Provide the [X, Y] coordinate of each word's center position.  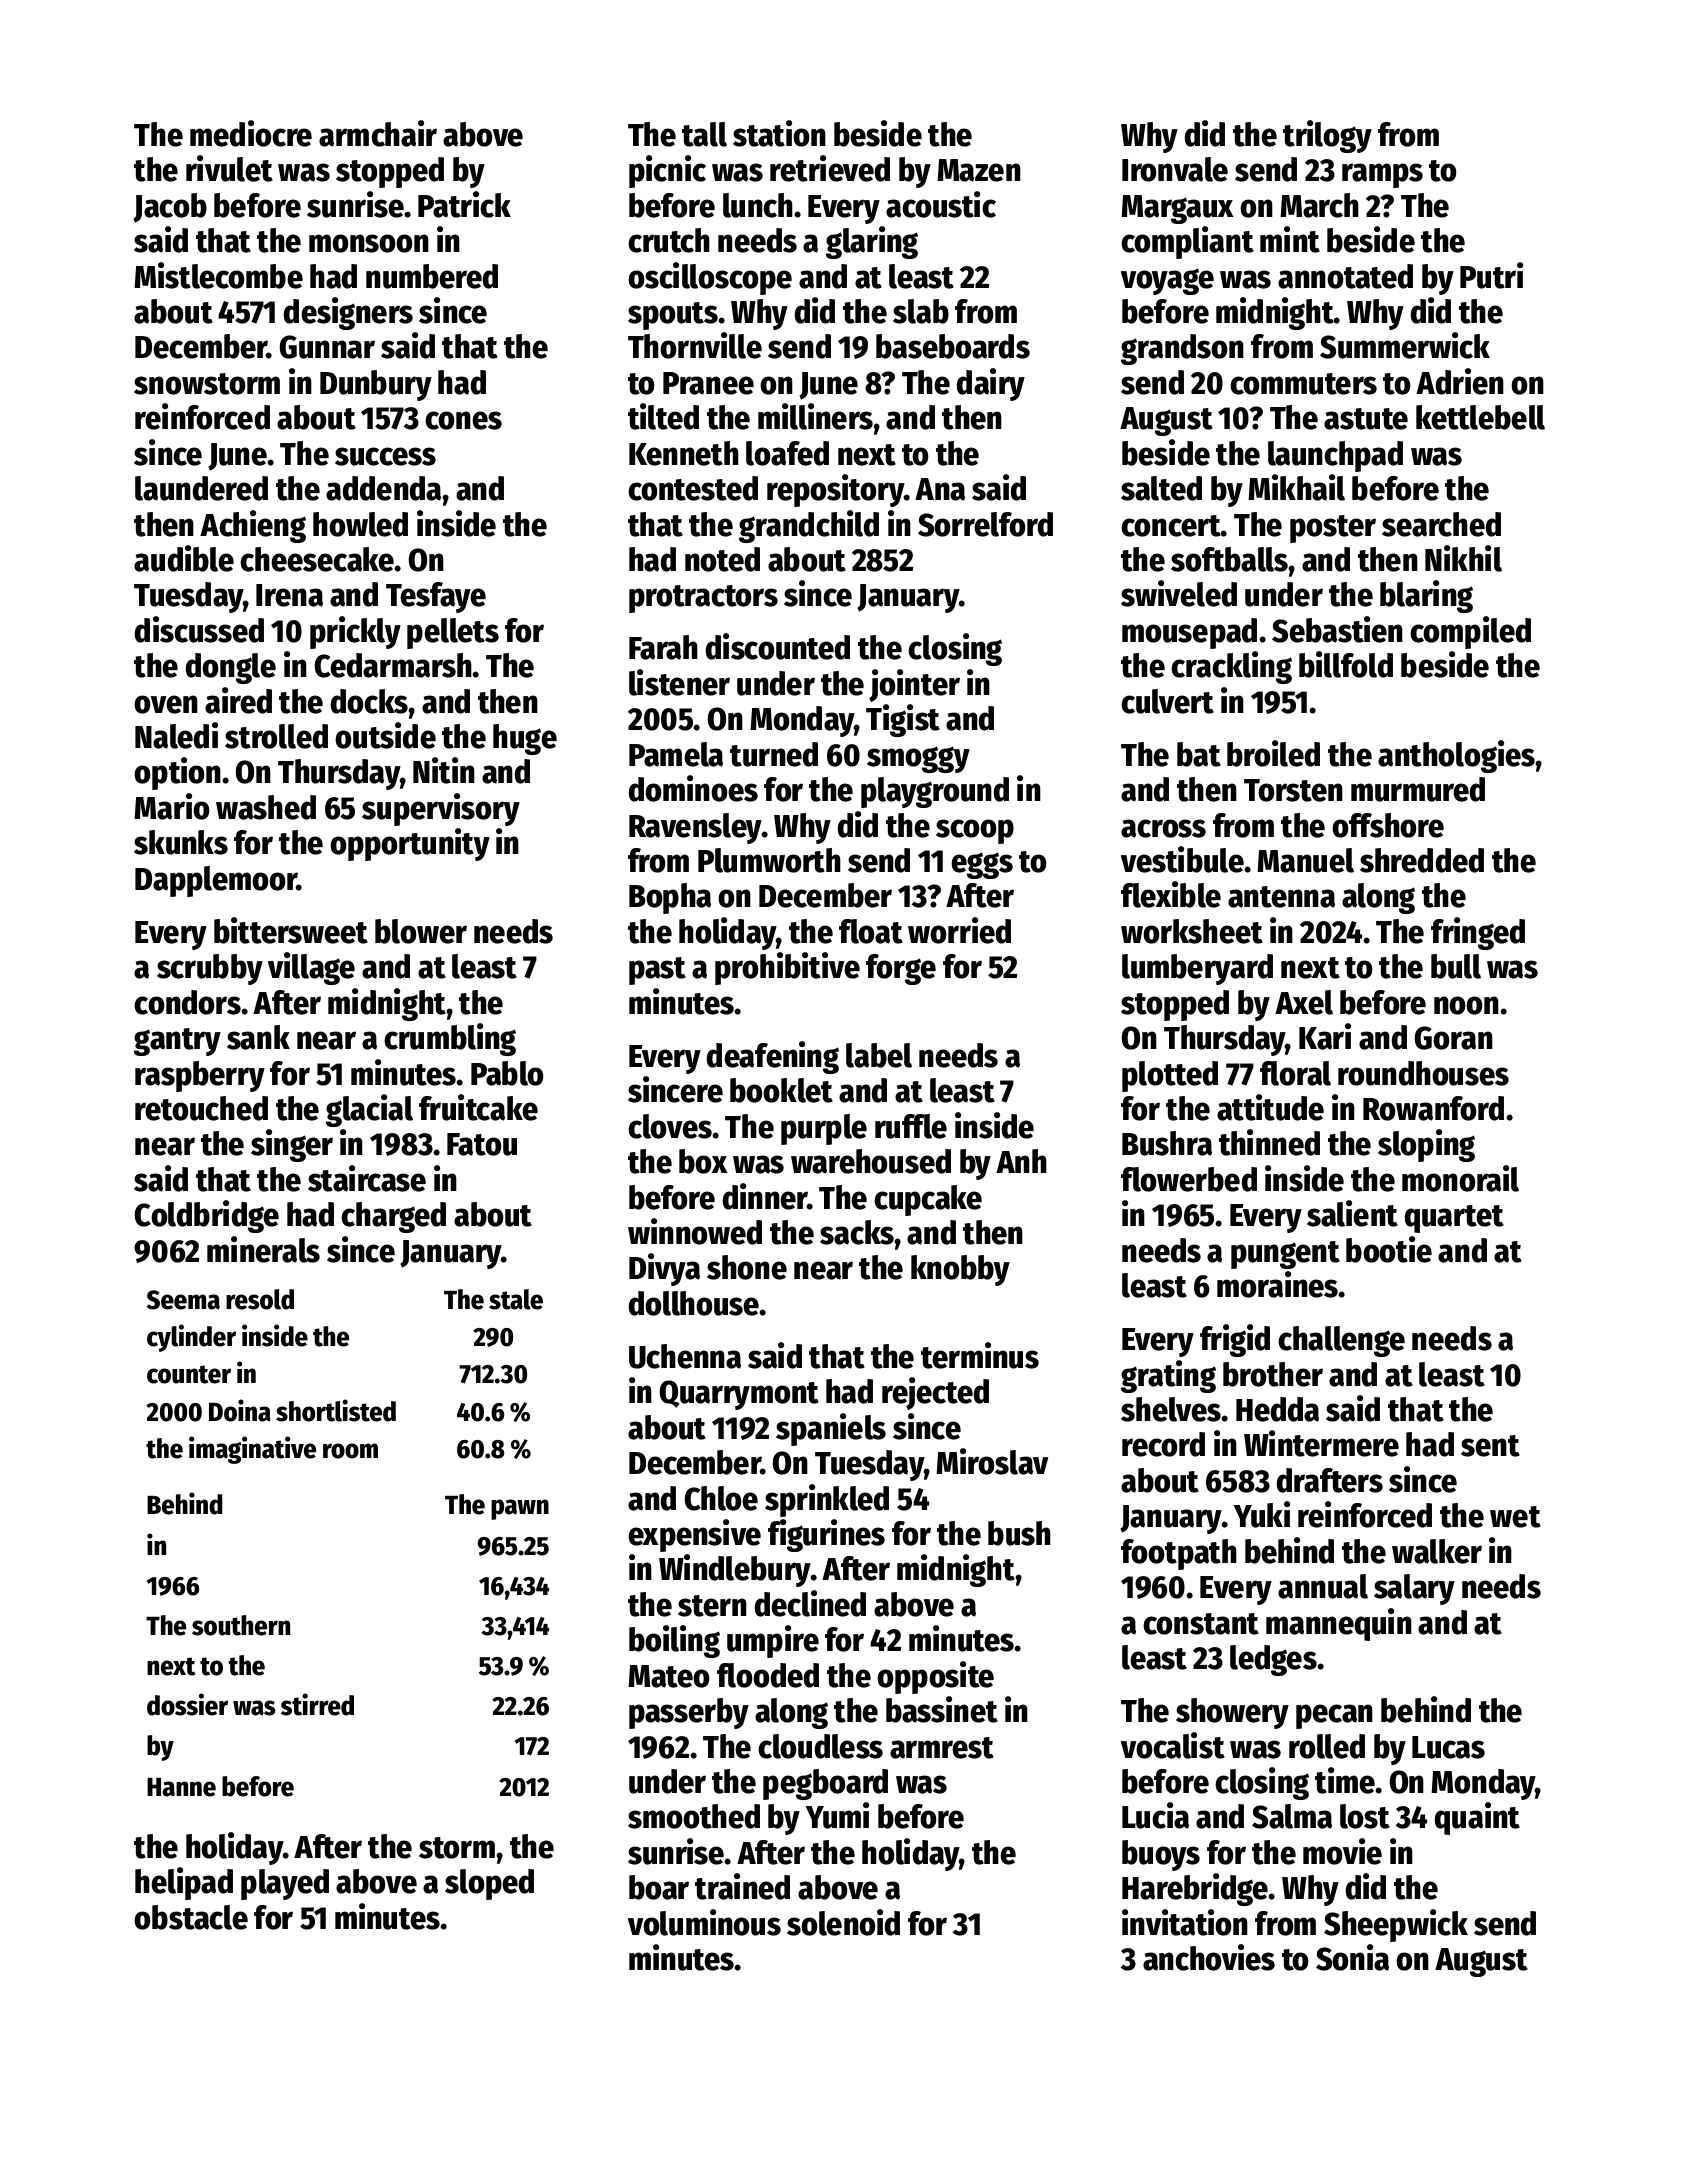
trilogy [1327, 136]
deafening [773, 1057]
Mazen [979, 170]
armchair [378, 133]
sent [1490, 1446]
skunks [181, 842]
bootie [1389, 1249]
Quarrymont [739, 1395]
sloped [489, 1884]
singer [292, 1145]
